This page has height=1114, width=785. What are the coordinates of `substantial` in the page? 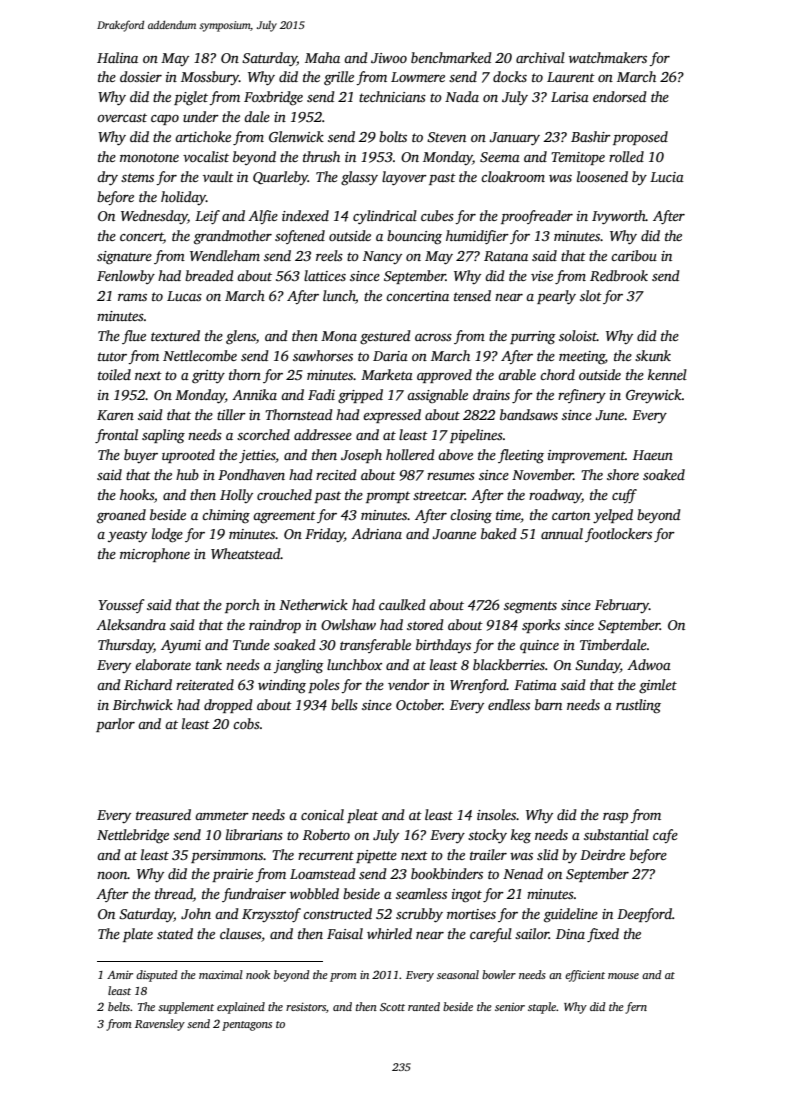 It's located at (616, 834).
